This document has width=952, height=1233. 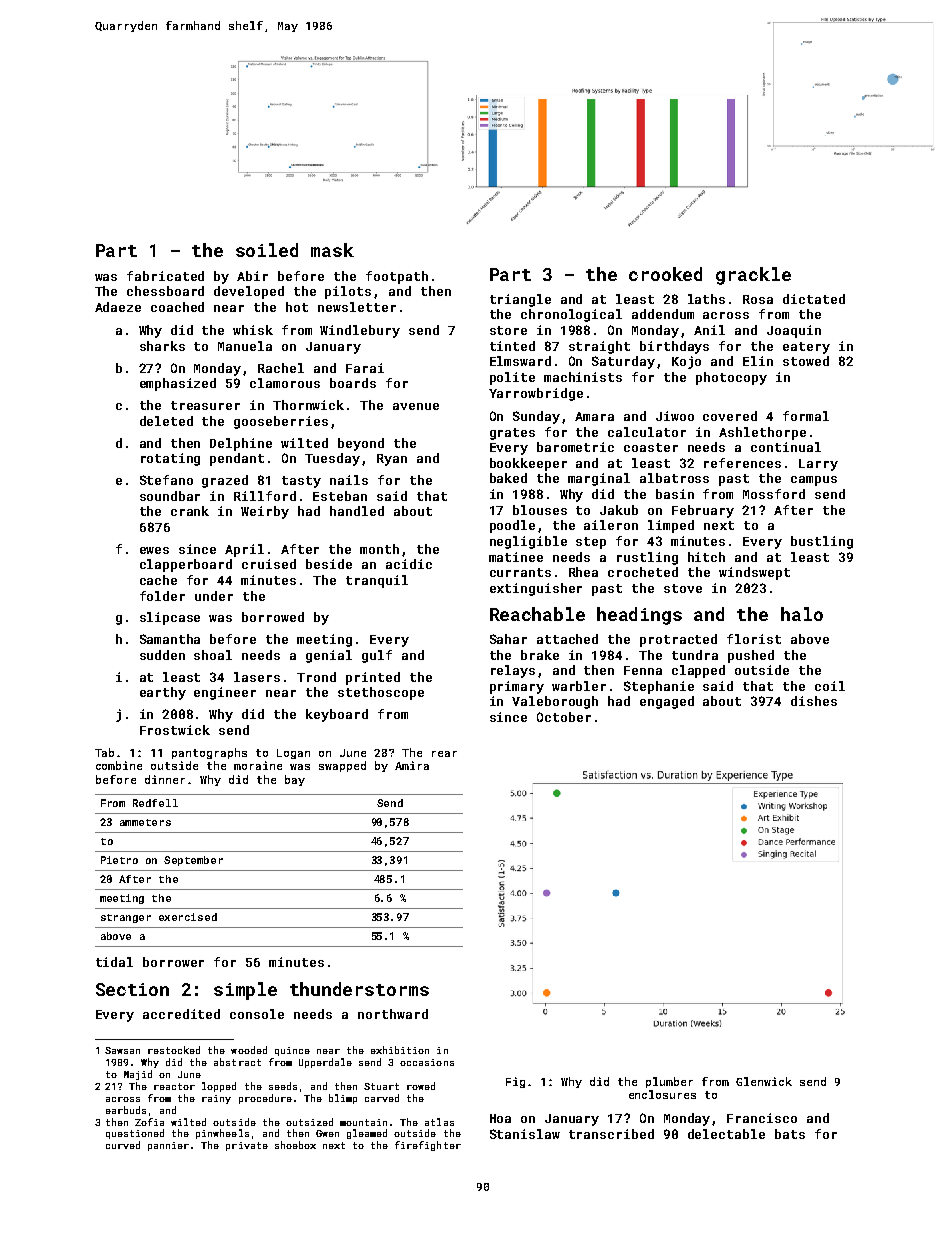 I want to click on plumber, so click(x=669, y=1082).
